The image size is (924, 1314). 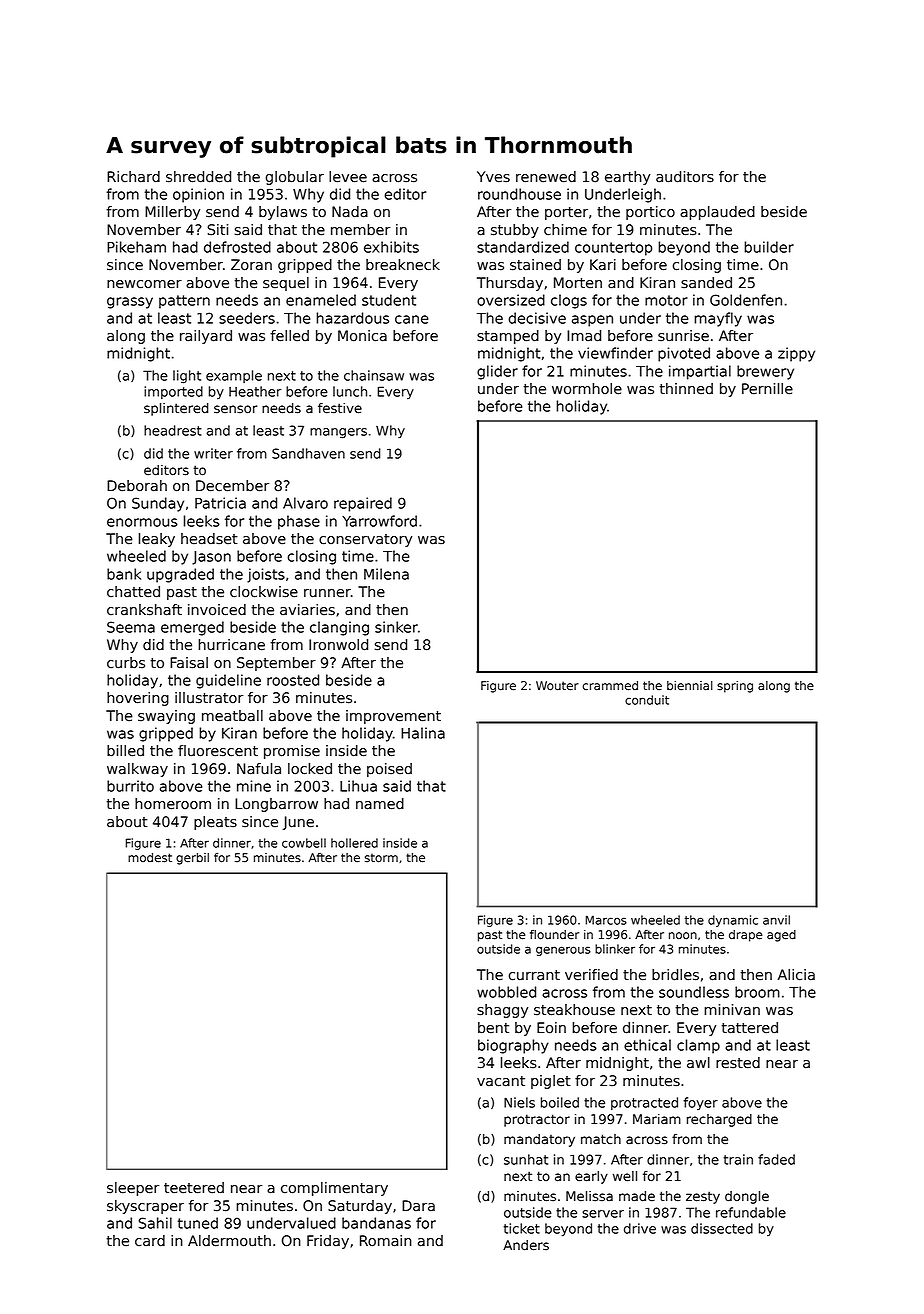 What do you see at coordinates (173, 430) in the screenshot?
I see `headrest` at bounding box center [173, 430].
